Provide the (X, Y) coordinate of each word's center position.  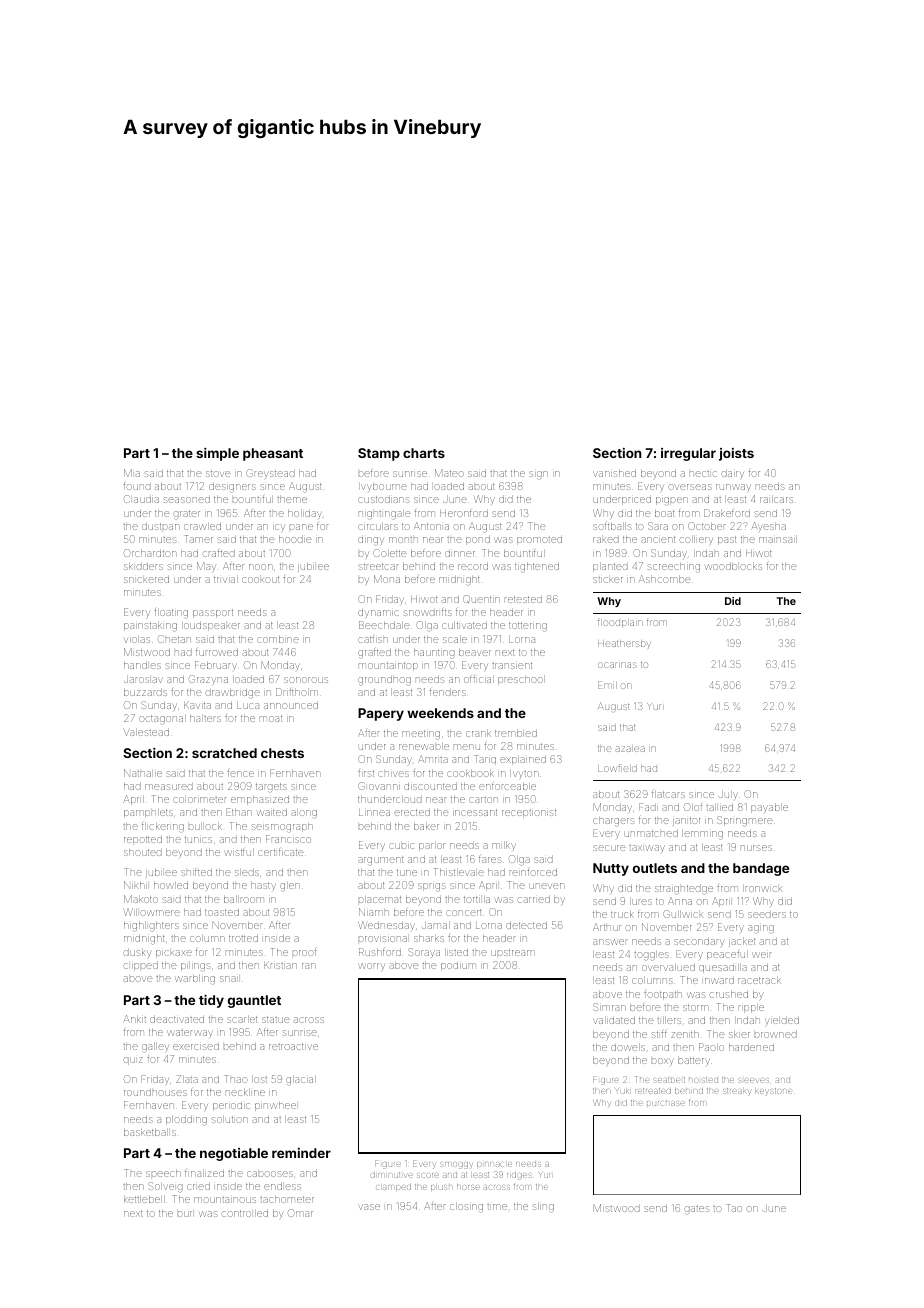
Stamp (379, 454)
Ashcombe (665, 579)
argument (381, 861)
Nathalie (143, 773)
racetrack (759, 980)
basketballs (149, 1132)
